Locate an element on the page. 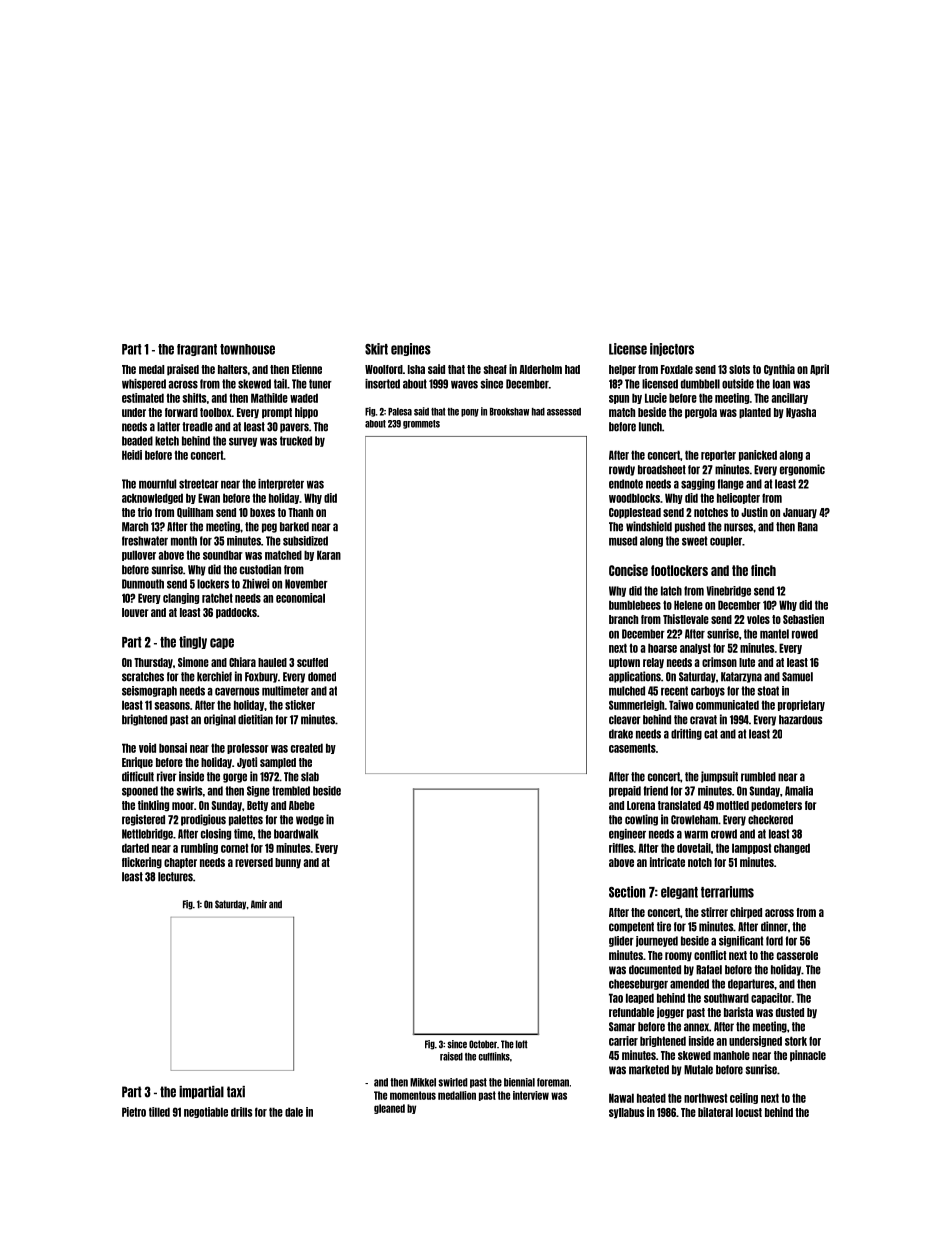 This document has height=1233, width=952. October is located at coordinates (483, 1044).
